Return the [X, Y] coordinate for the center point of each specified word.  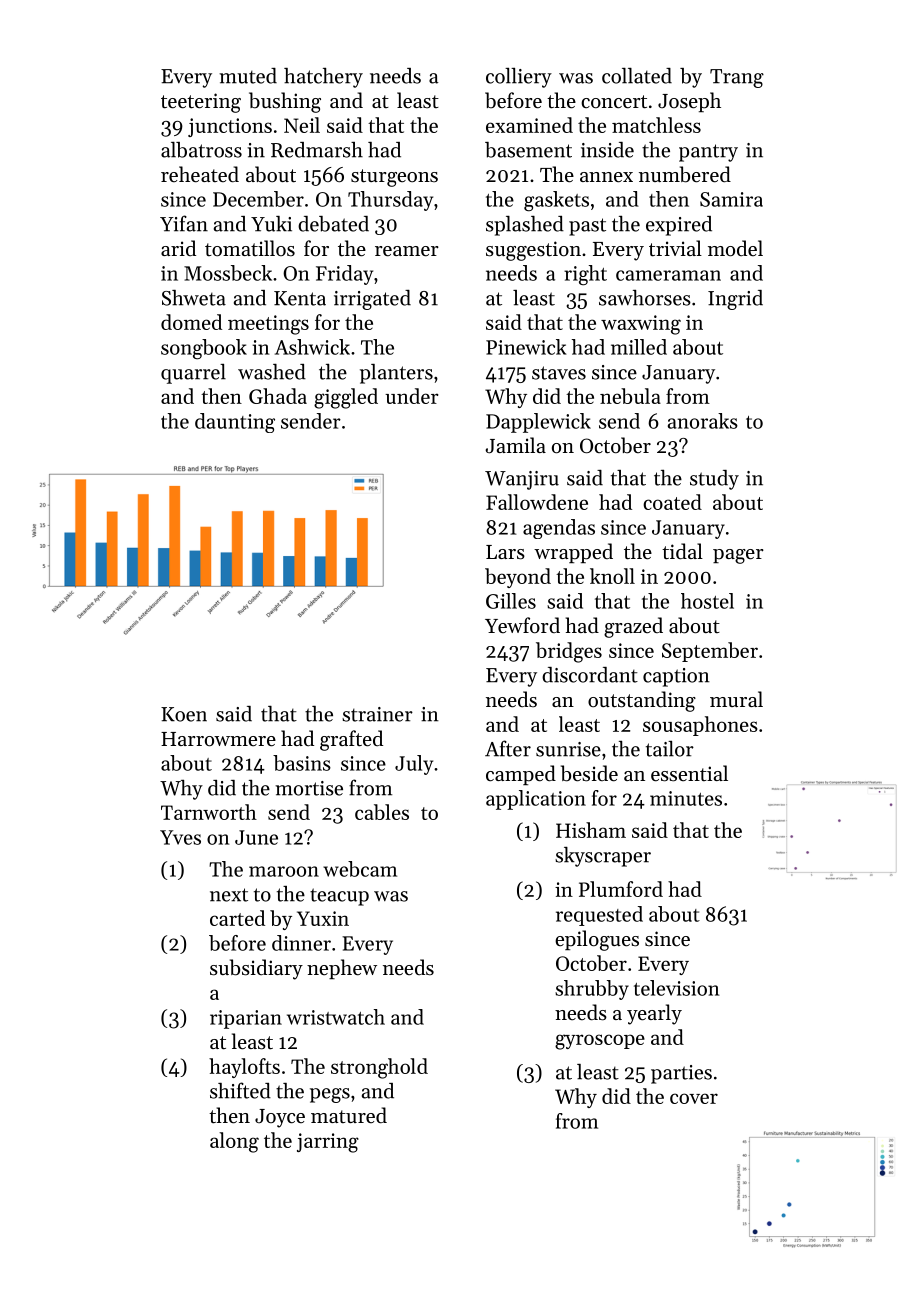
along [234, 1142]
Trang [737, 78]
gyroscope [600, 1042]
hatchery [323, 78]
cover [694, 1098]
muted [248, 76]
